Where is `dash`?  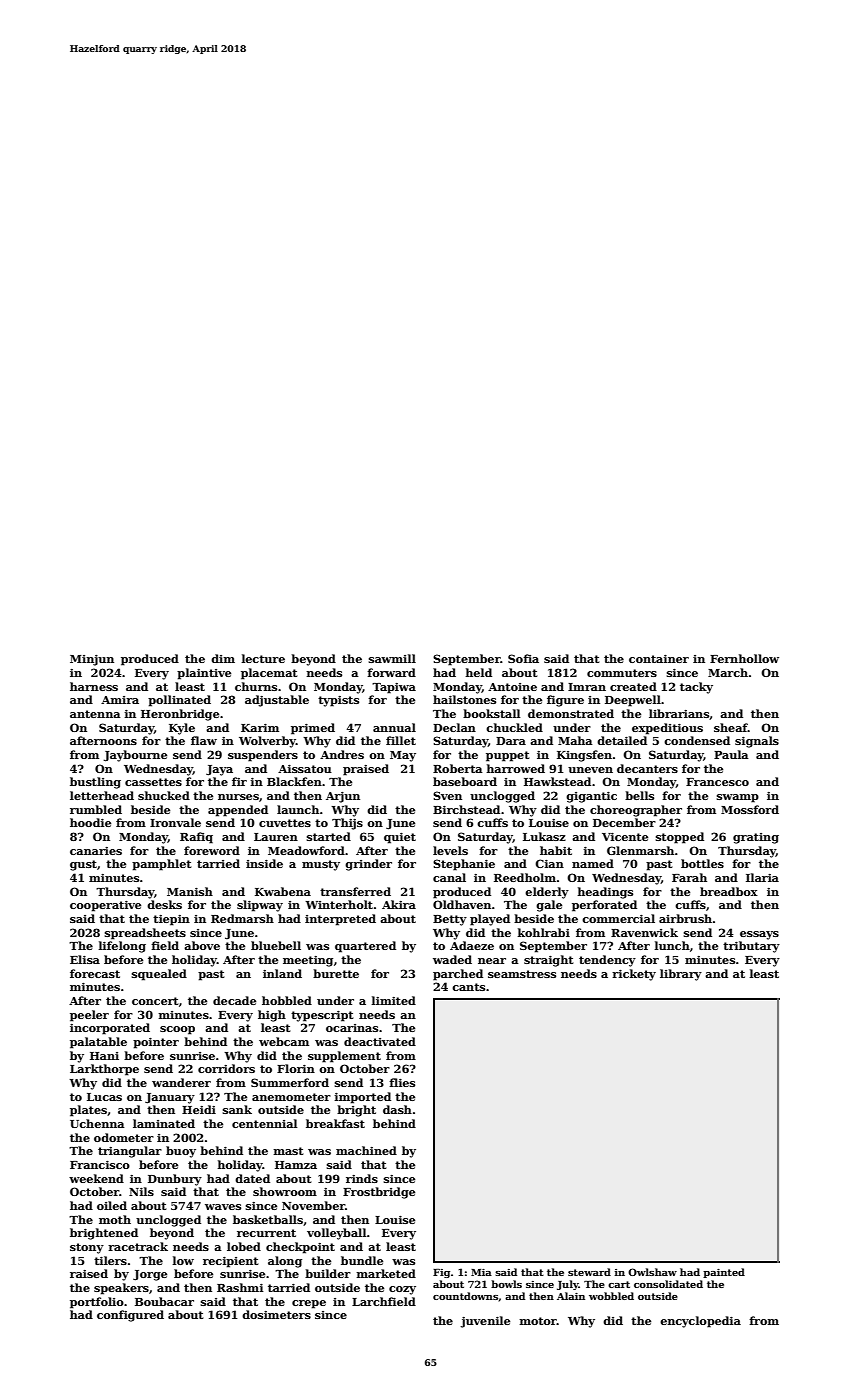 dash is located at coordinates (397, 1109).
